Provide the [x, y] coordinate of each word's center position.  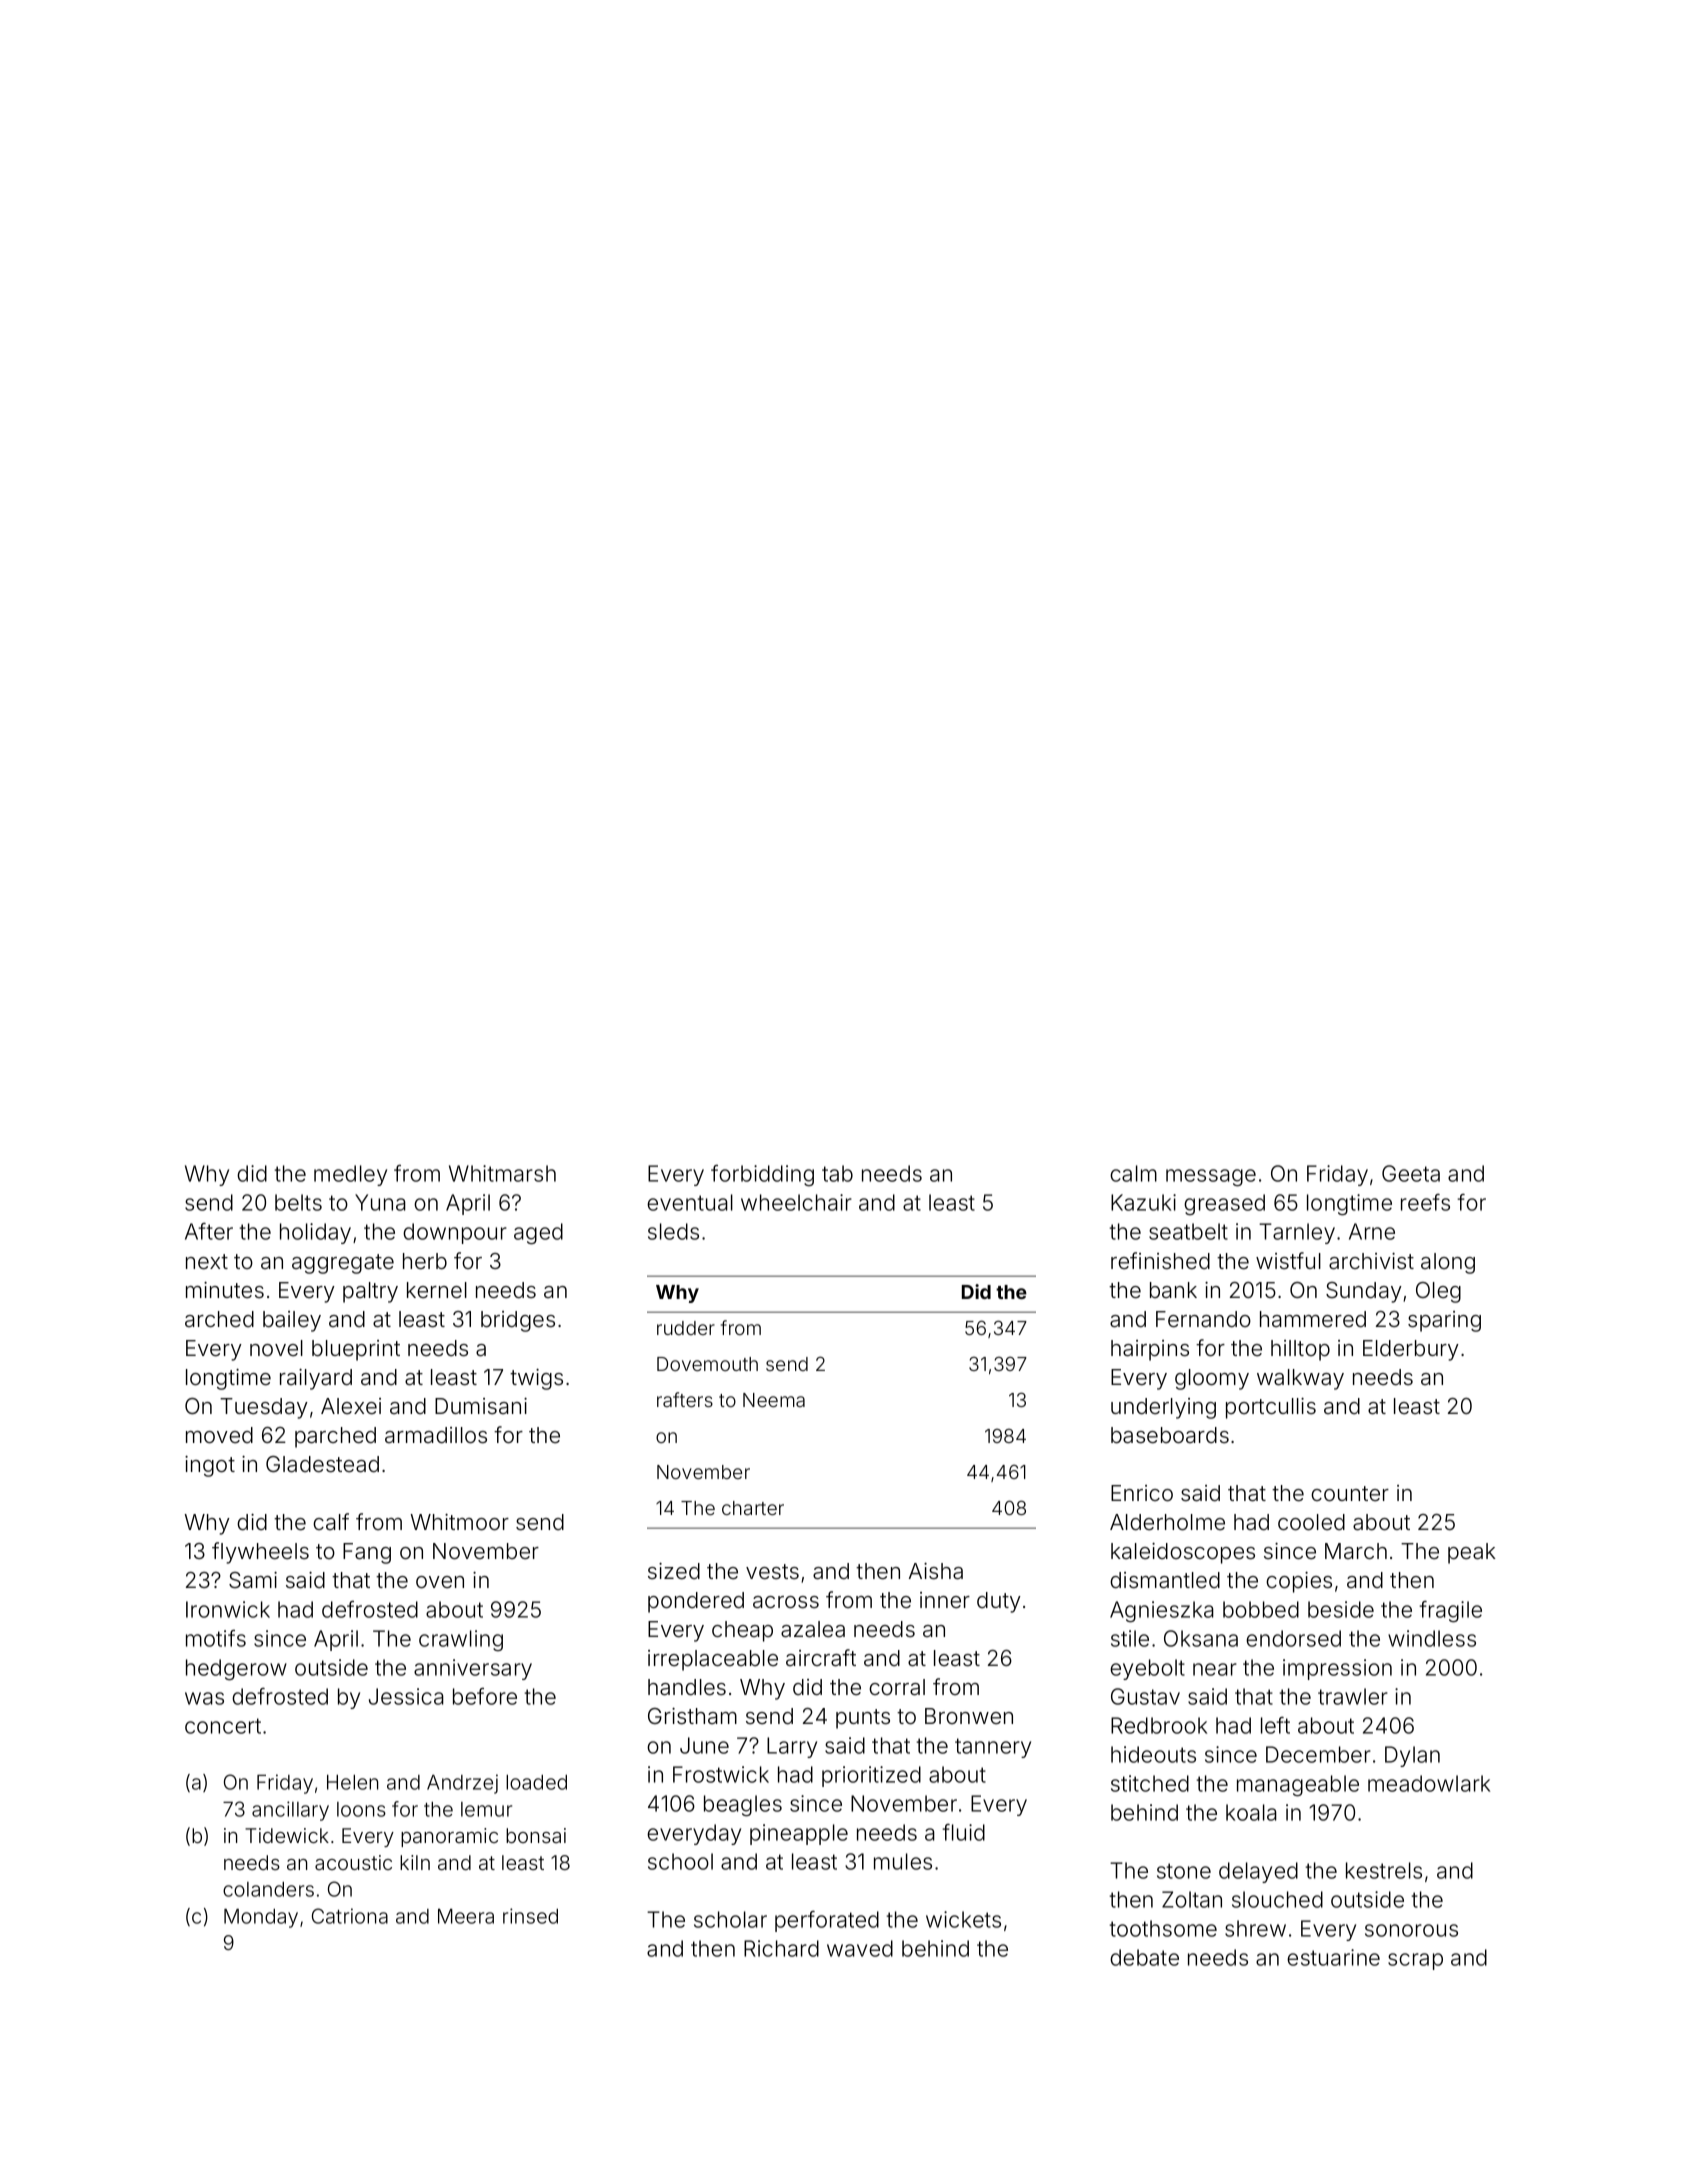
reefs [1425, 1202]
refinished [1160, 1260]
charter [753, 1508]
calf [331, 1521]
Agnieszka [1162, 1611]
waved [860, 1948]
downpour [455, 1233]
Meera [466, 1916]
